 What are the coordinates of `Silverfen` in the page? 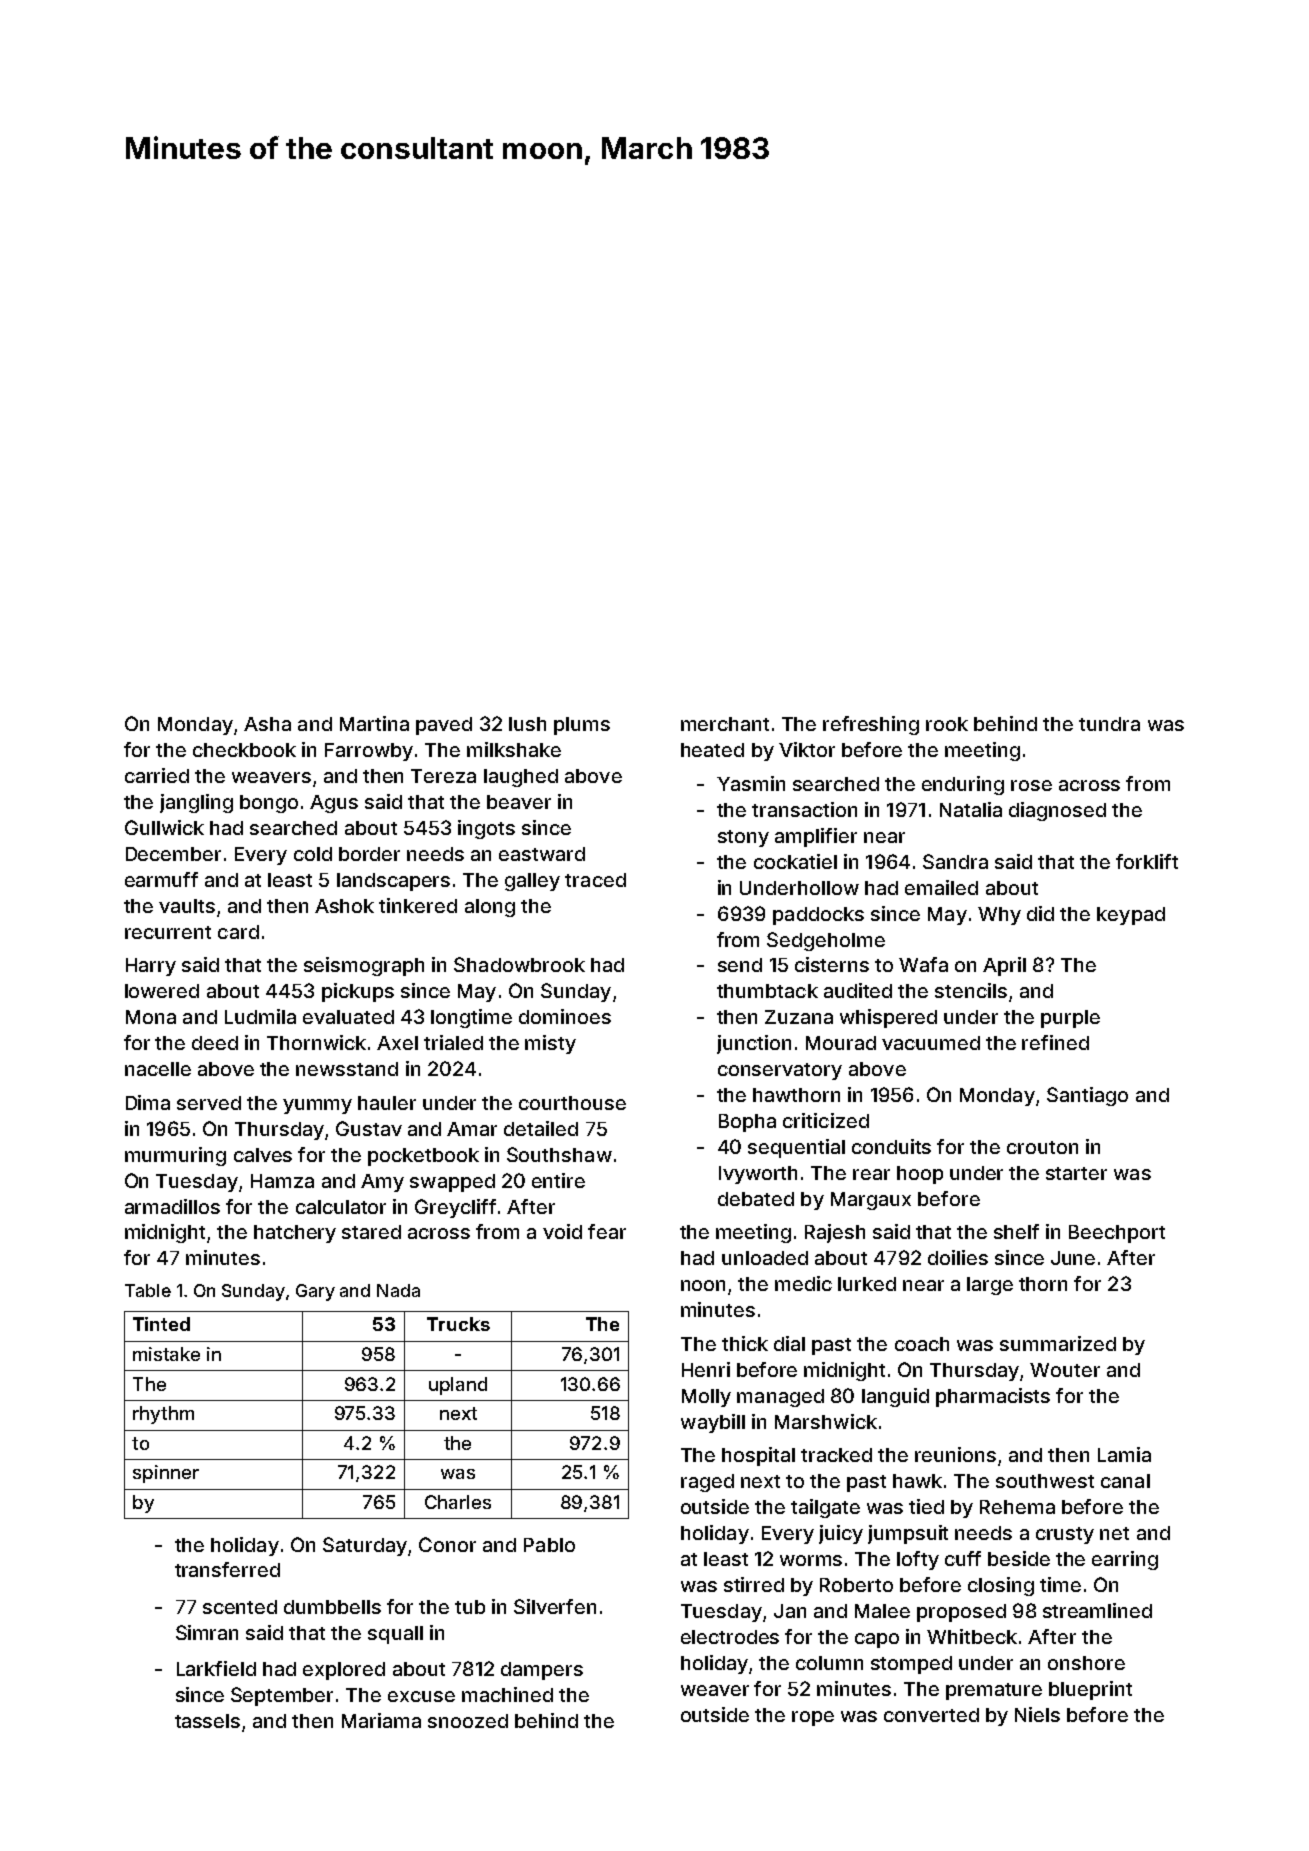 It's located at (555, 1606).
